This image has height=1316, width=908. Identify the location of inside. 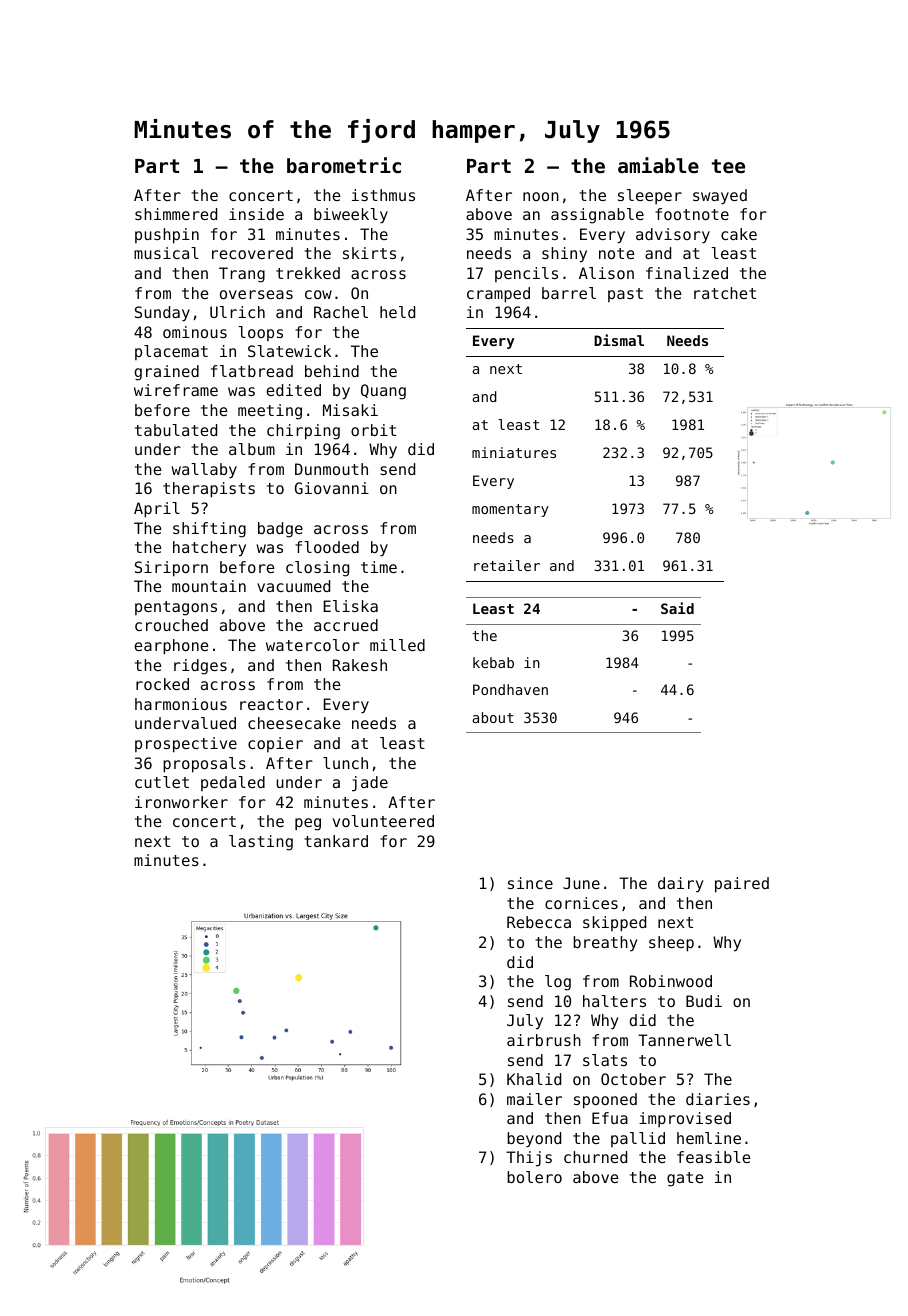
(256, 214).
